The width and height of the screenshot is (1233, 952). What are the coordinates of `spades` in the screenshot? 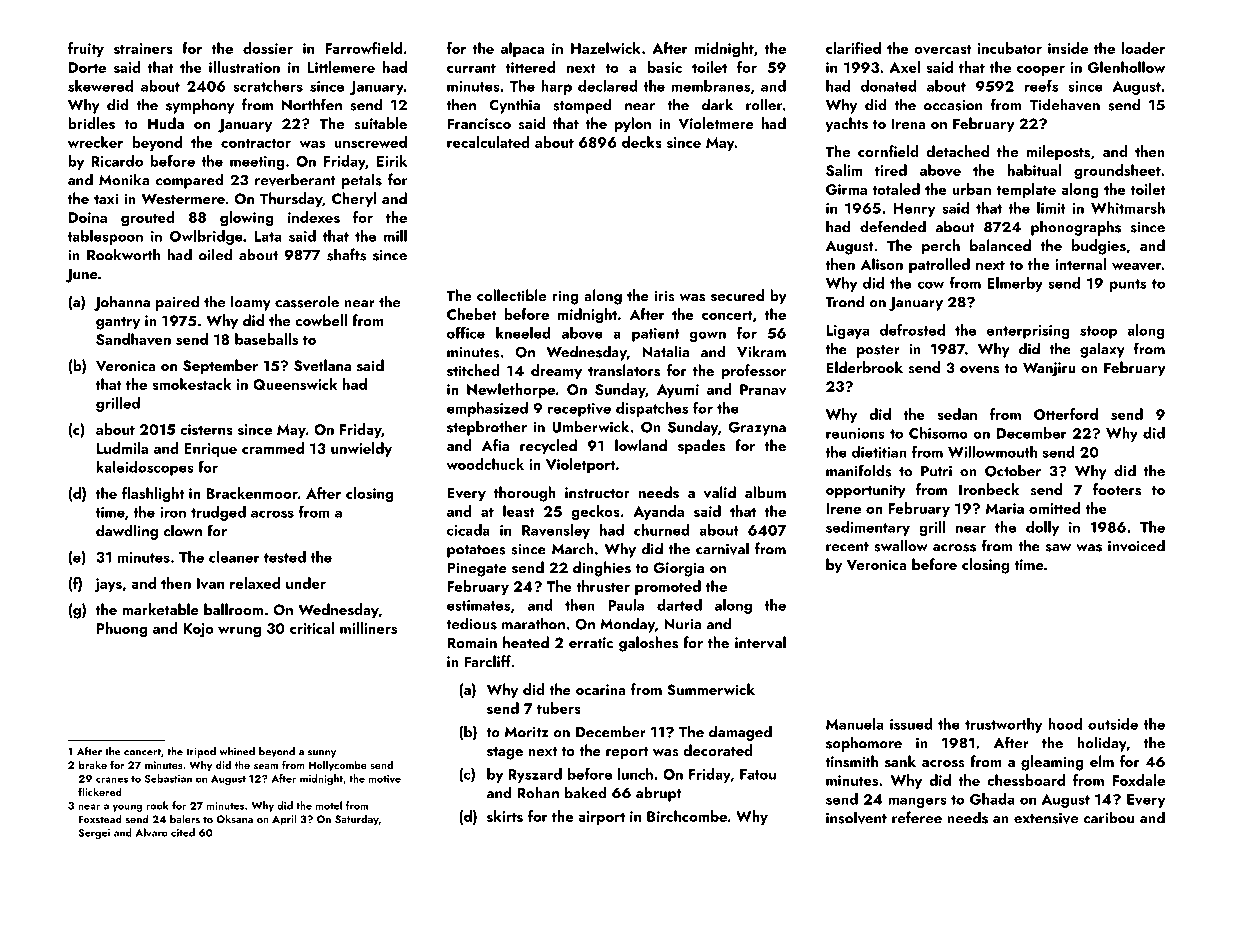 It's located at (701, 447).
